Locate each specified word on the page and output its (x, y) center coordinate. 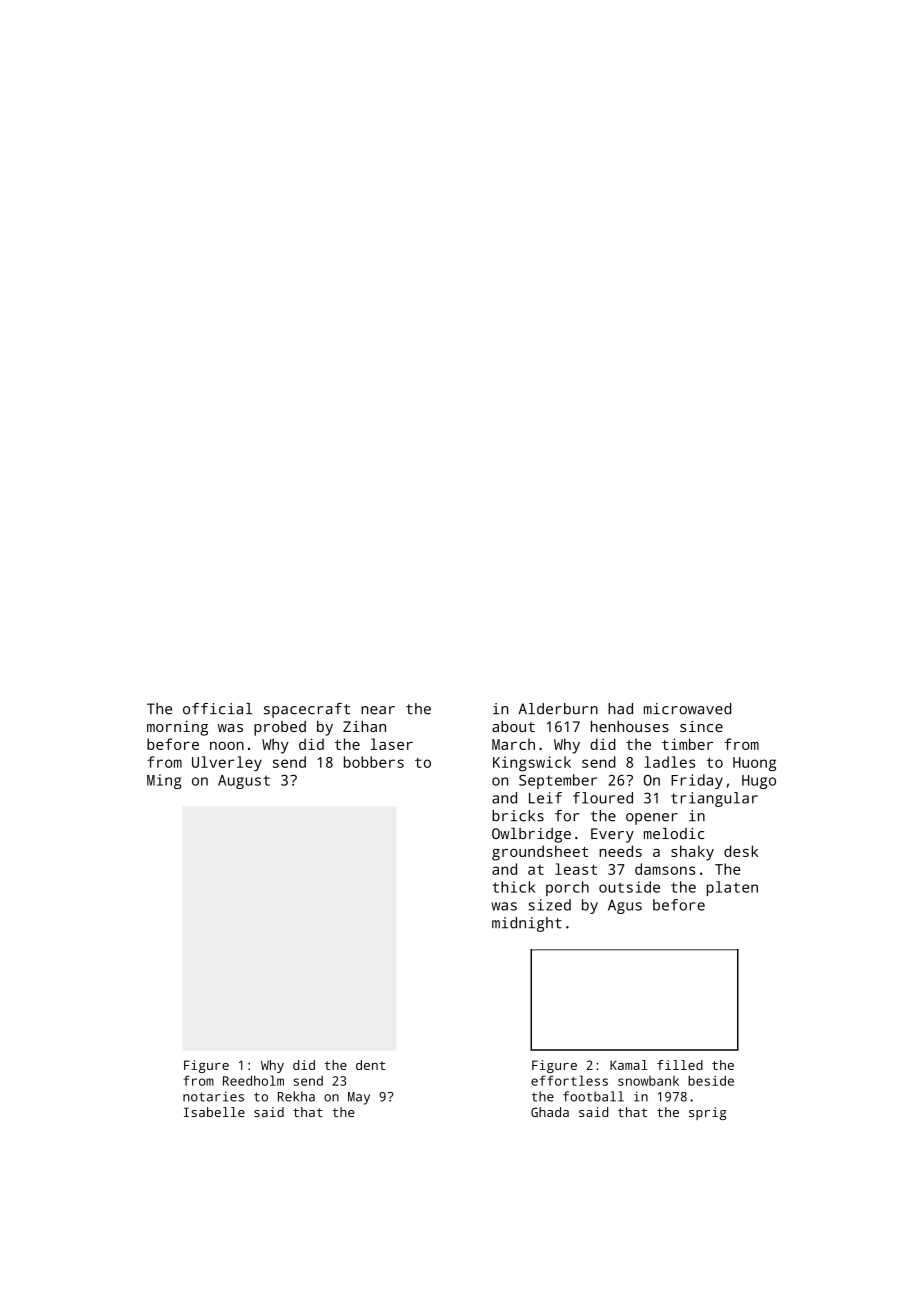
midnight (527, 924)
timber (687, 744)
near (378, 710)
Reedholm (253, 1080)
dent (370, 1065)
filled (680, 1065)
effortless (569, 1080)
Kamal (629, 1065)
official (217, 709)
